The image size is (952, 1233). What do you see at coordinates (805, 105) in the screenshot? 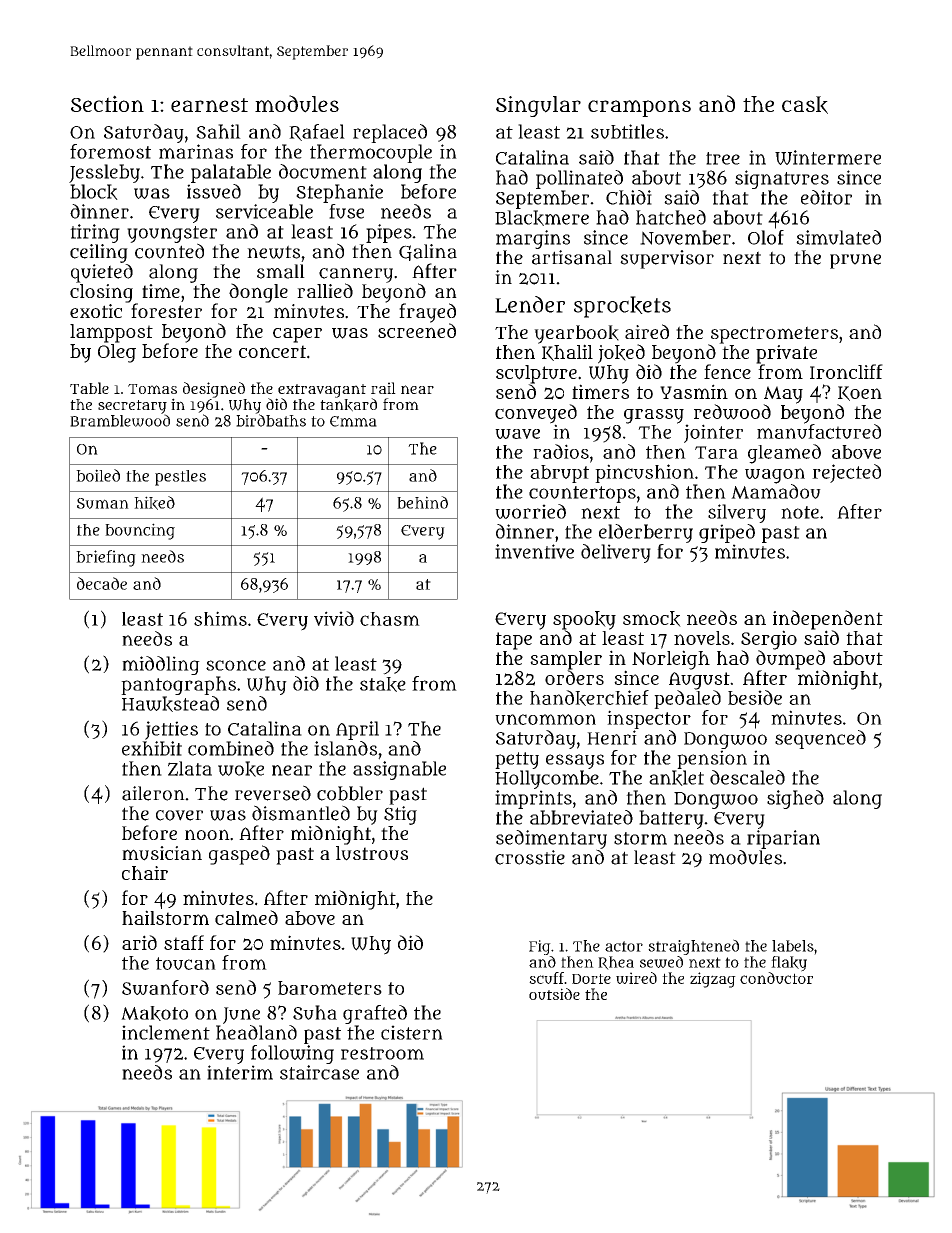
I see `cask` at bounding box center [805, 105].
